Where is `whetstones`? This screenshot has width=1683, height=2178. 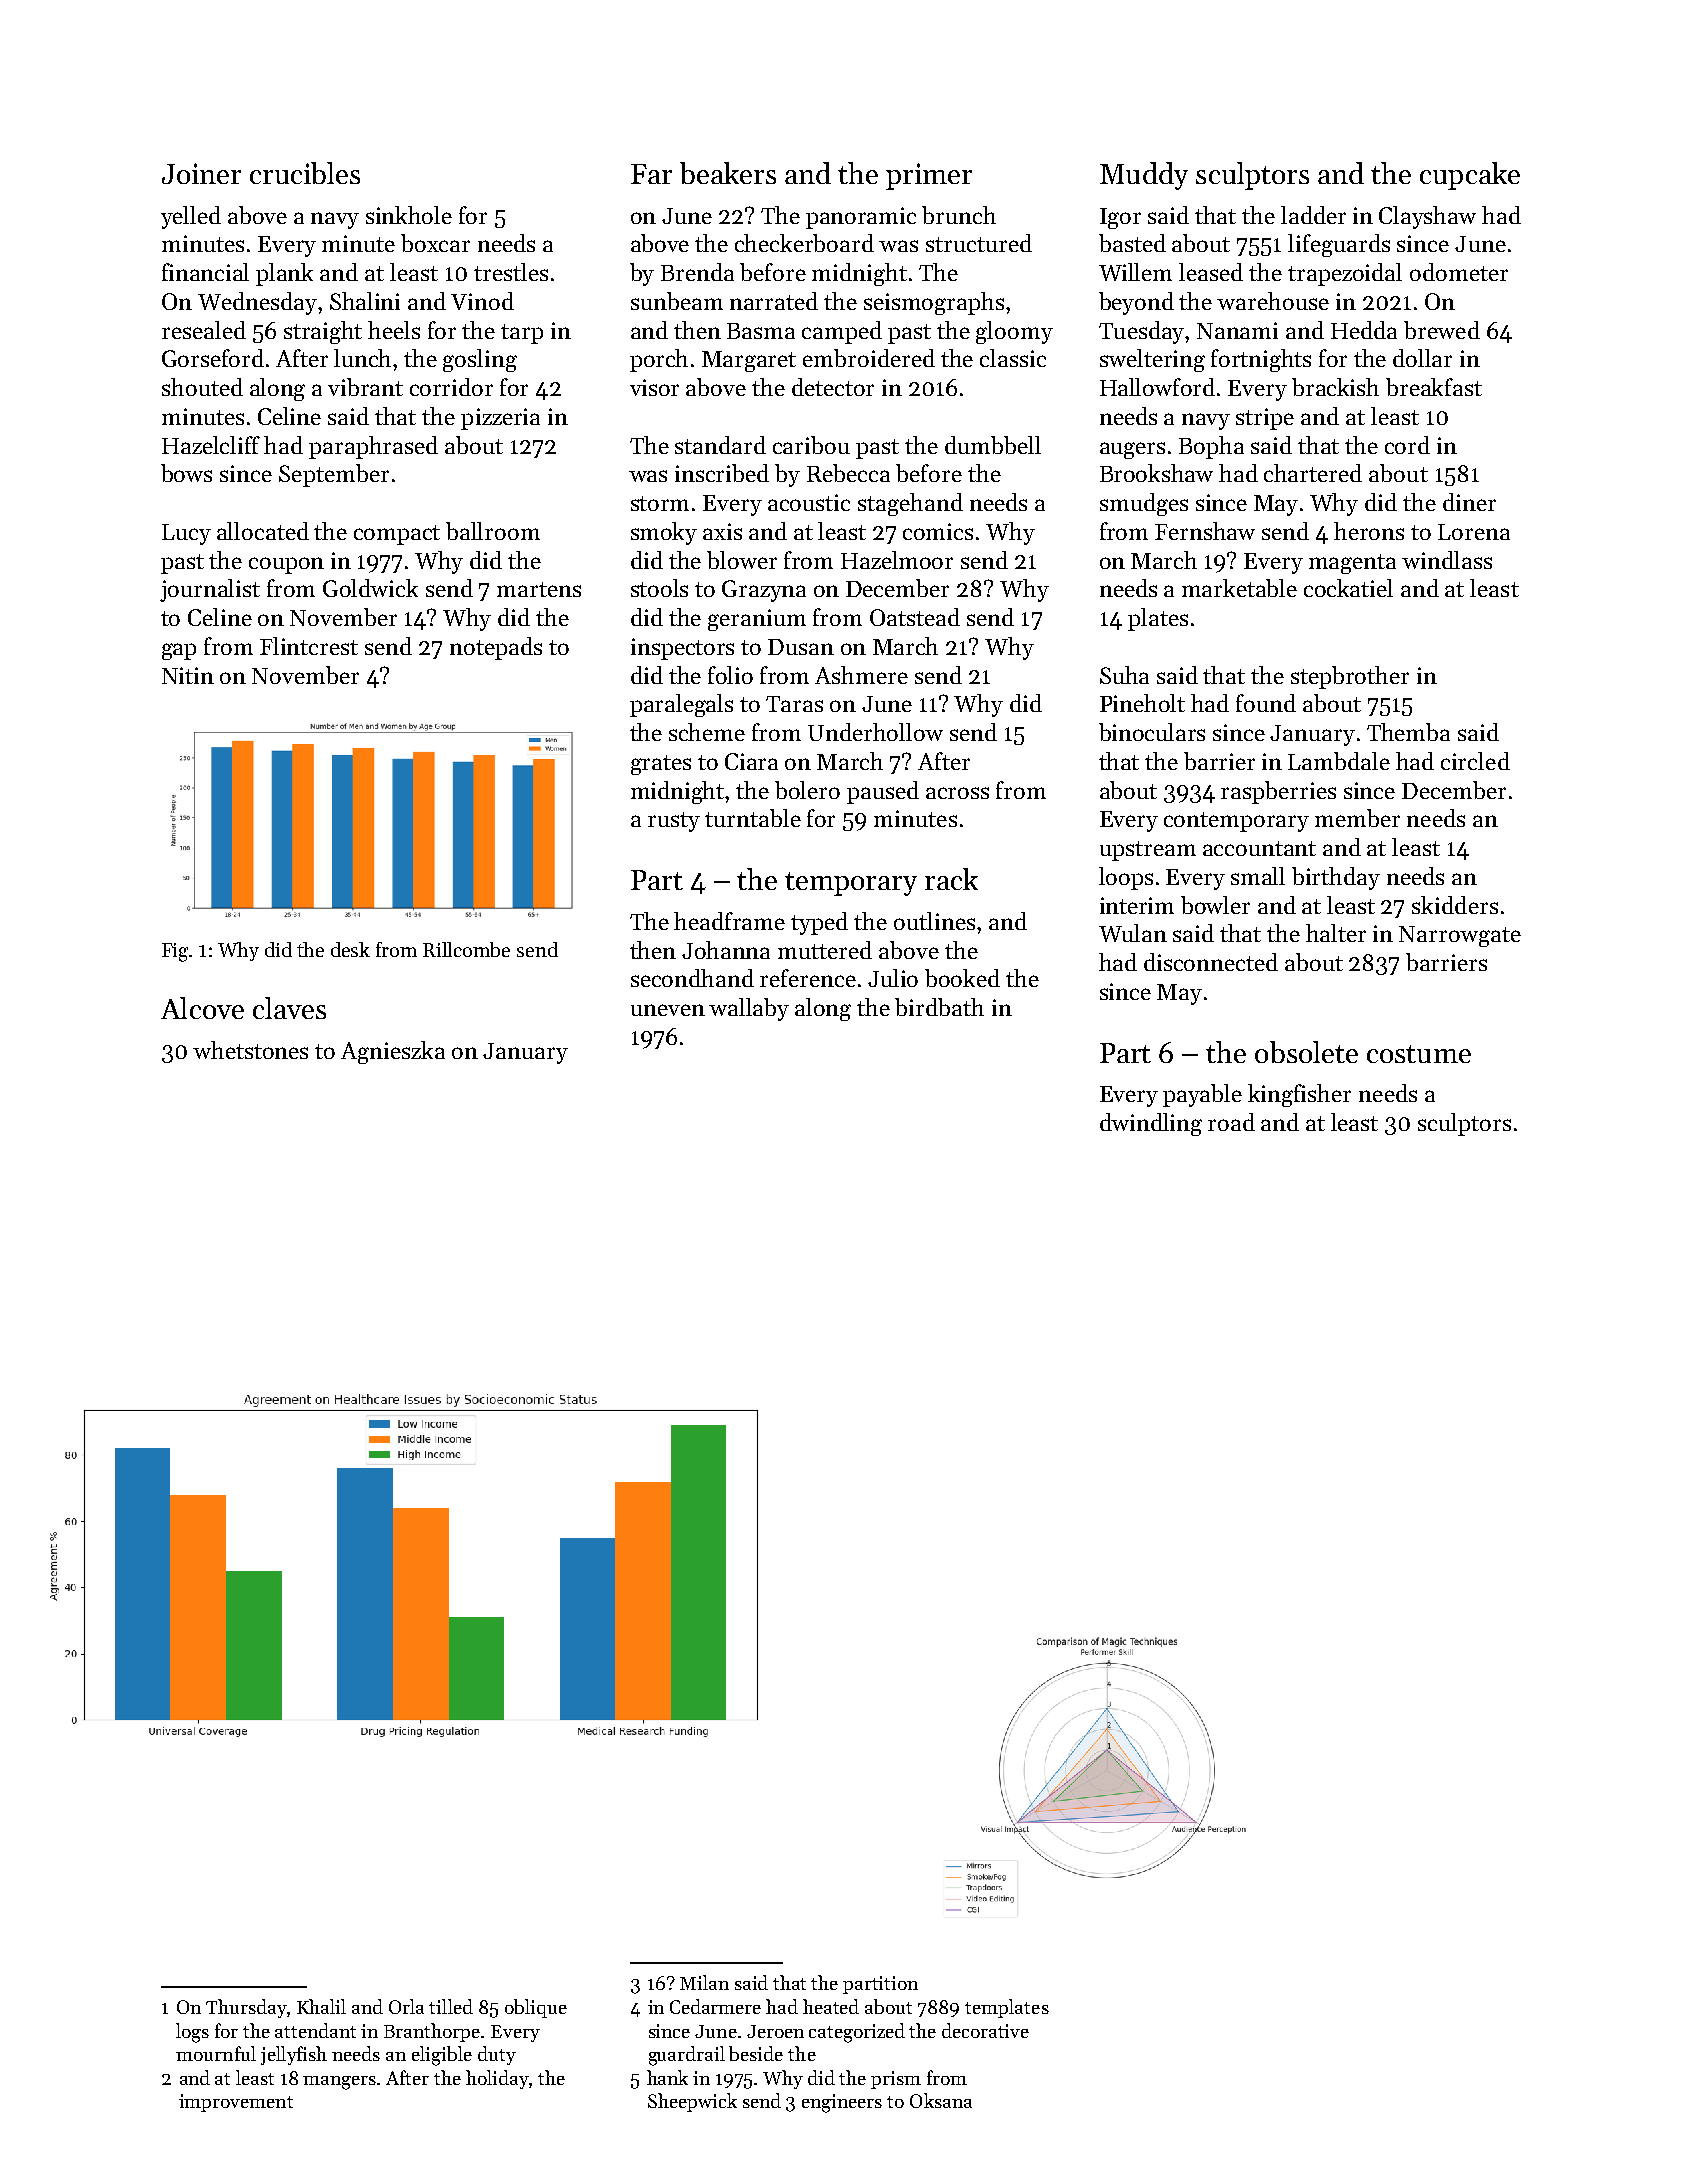 whetstones is located at coordinates (250, 1050).
